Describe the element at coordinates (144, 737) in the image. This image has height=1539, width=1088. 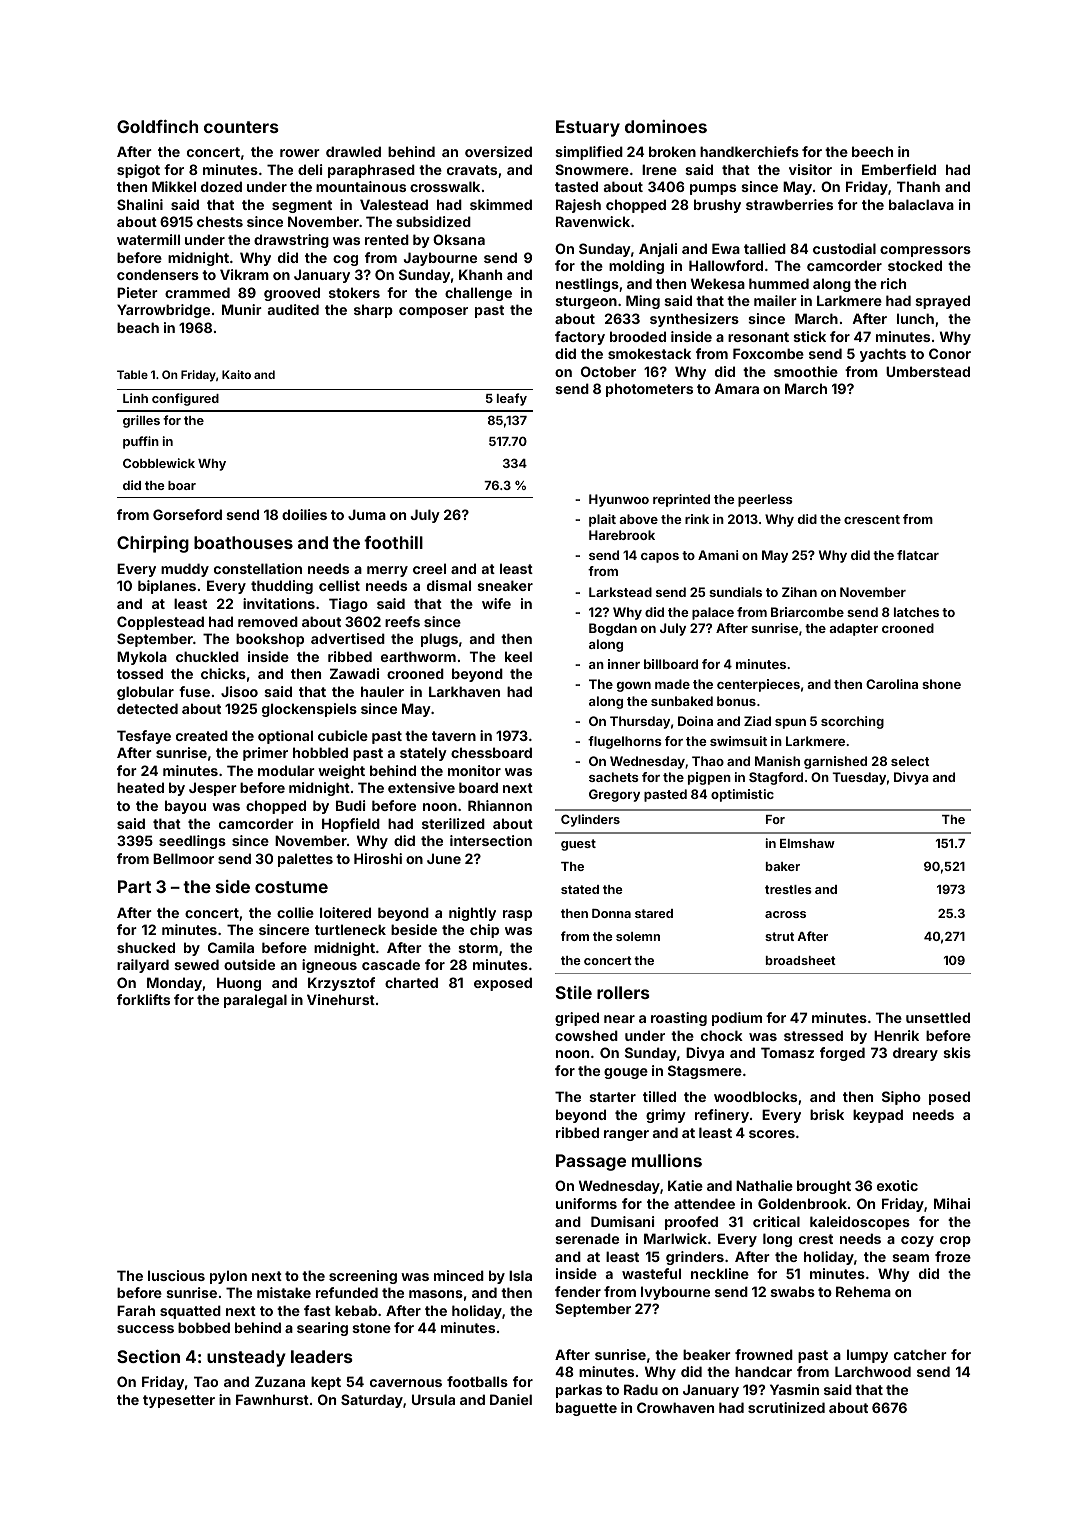
I see `Tesfaye` at that location.
